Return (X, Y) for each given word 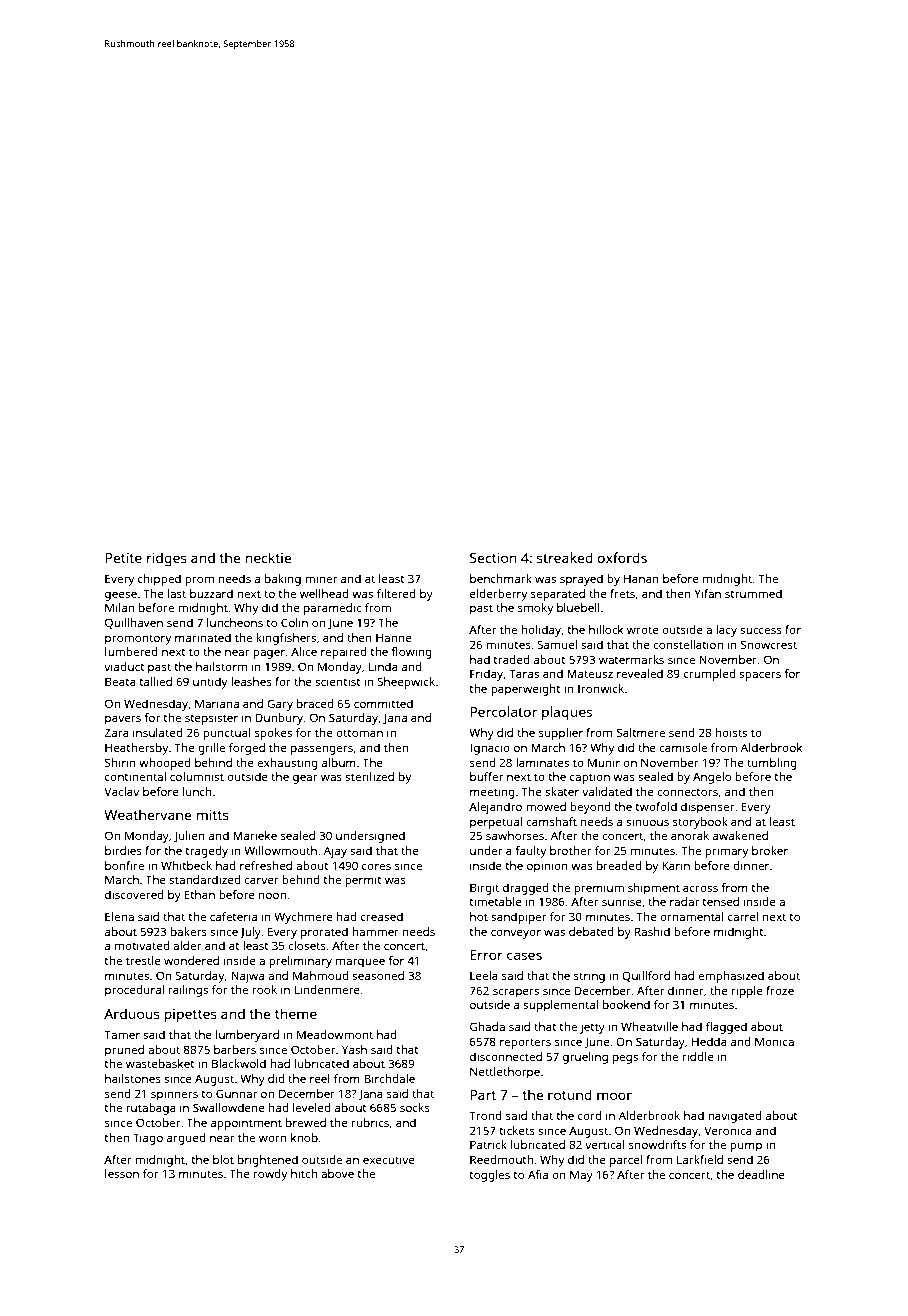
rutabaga (151, 1109)
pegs (625, 1059)
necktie (269, 557)
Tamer (122, 1034)
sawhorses (515, 835)
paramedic (332, 609)
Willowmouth (280, 850)
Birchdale (389, 1078)
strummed (753, 593)
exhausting (287, 764)
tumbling (772, 764)
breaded (619, 865)
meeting (492, 793)
